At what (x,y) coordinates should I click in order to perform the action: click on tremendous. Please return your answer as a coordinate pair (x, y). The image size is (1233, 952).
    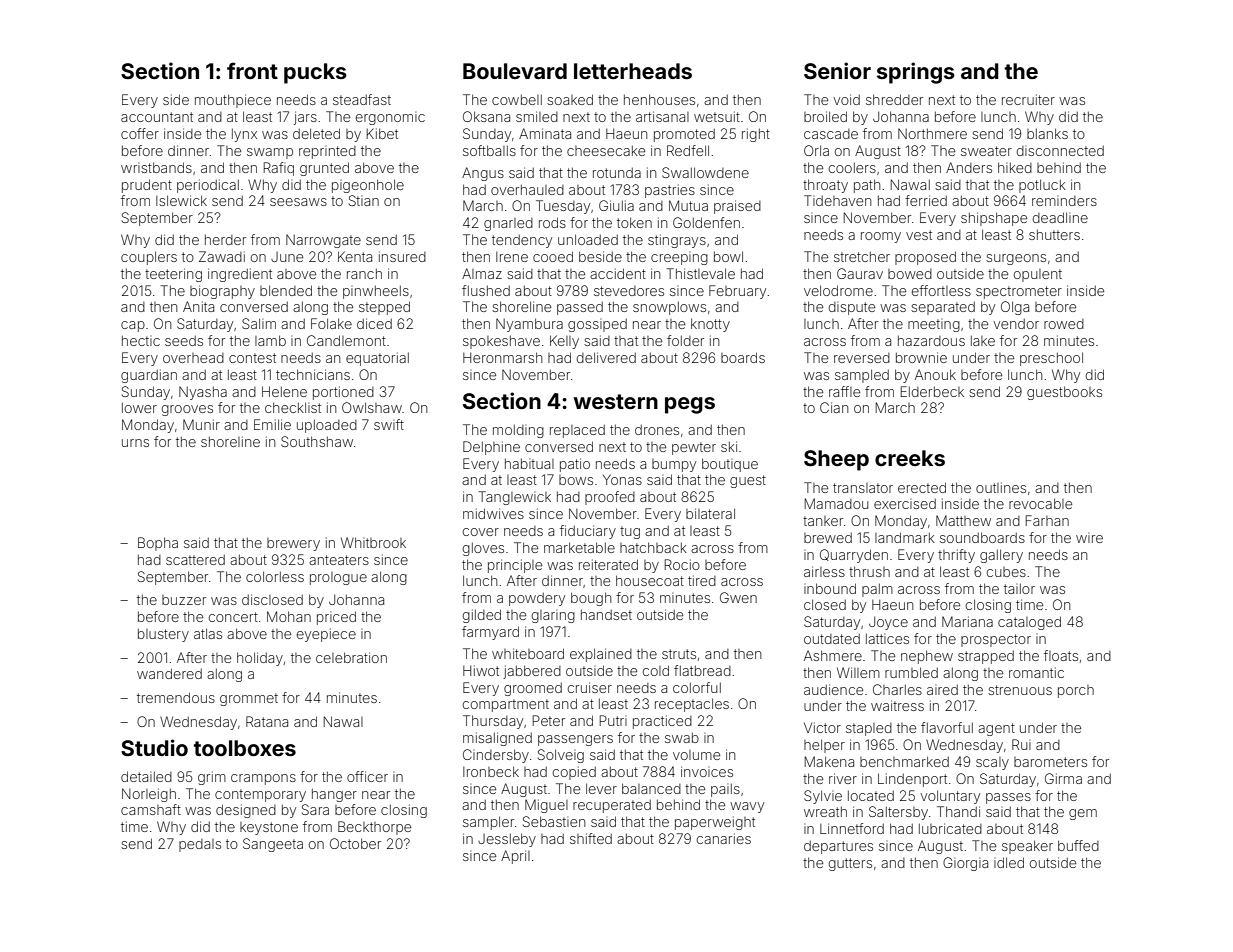
    Looking at the image, I should click on (176, 697).
